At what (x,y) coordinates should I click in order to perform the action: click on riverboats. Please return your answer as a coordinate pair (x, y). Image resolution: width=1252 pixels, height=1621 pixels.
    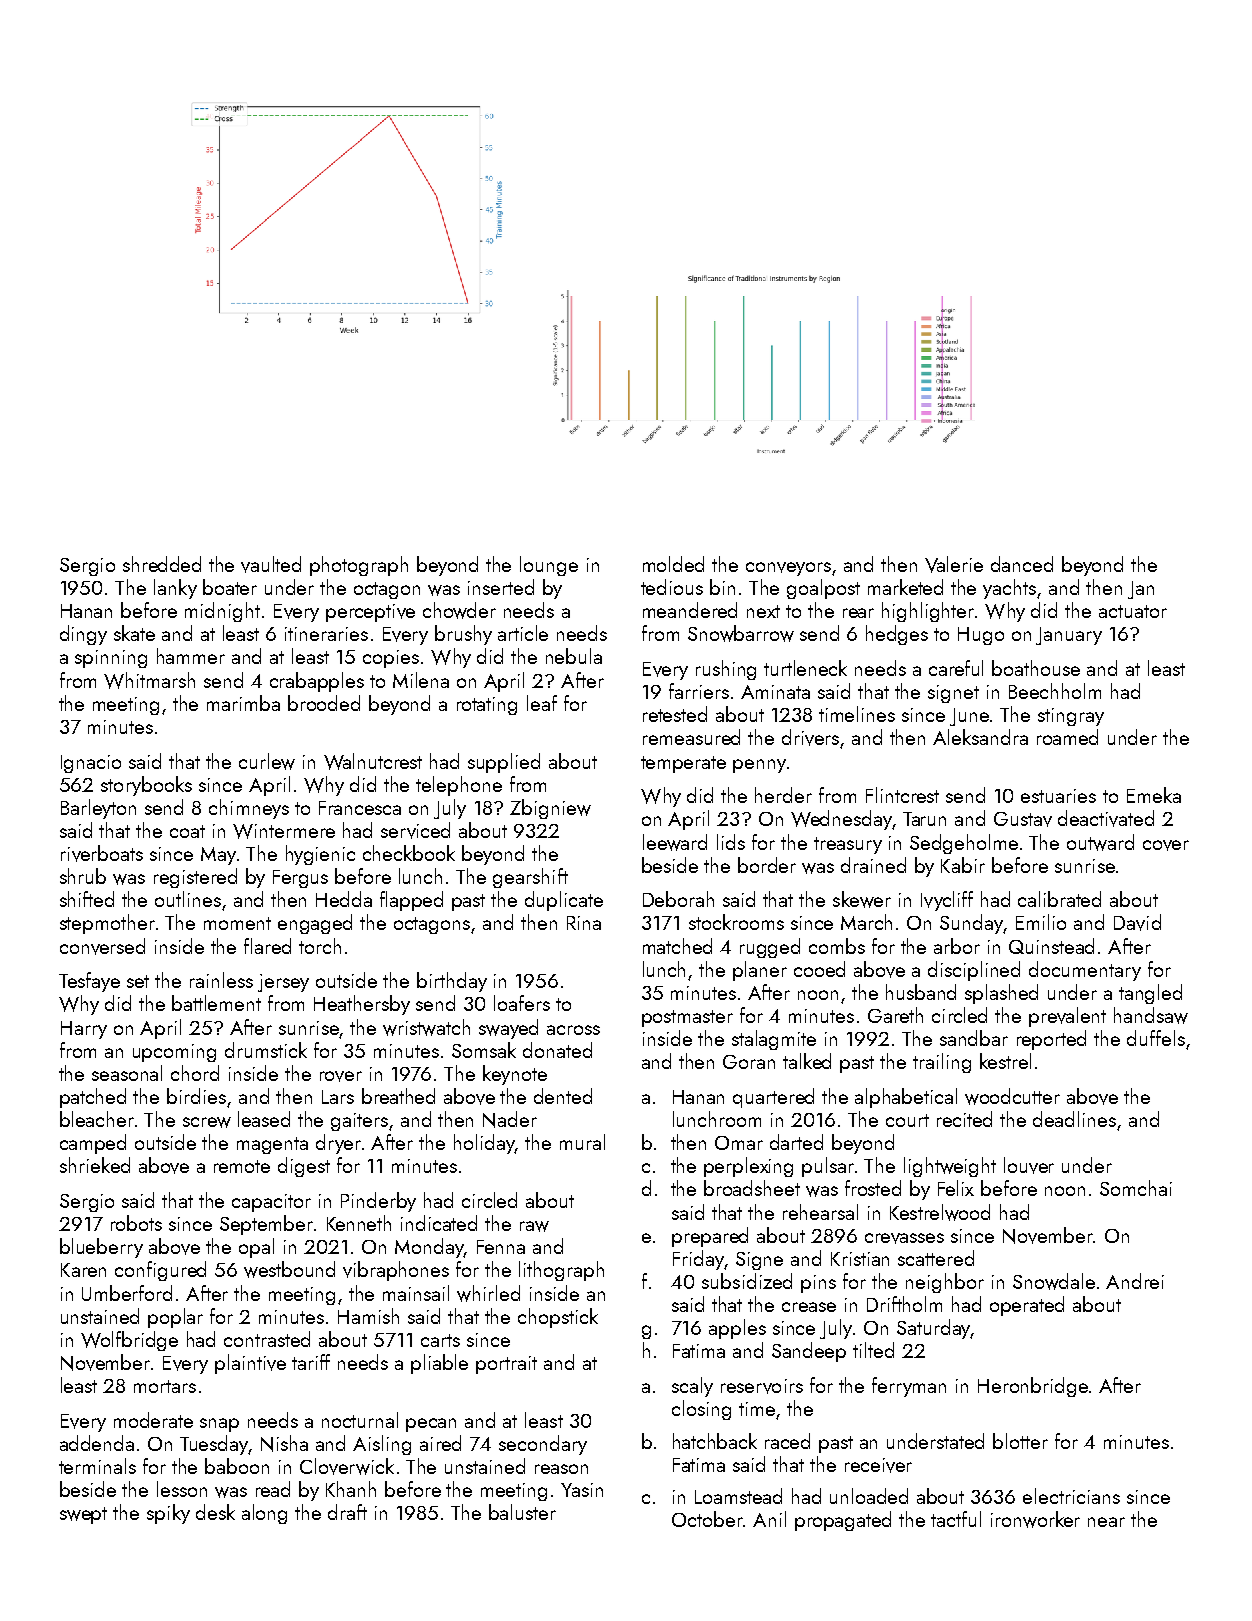
    Looking at the image, I should click on (102, 853).
